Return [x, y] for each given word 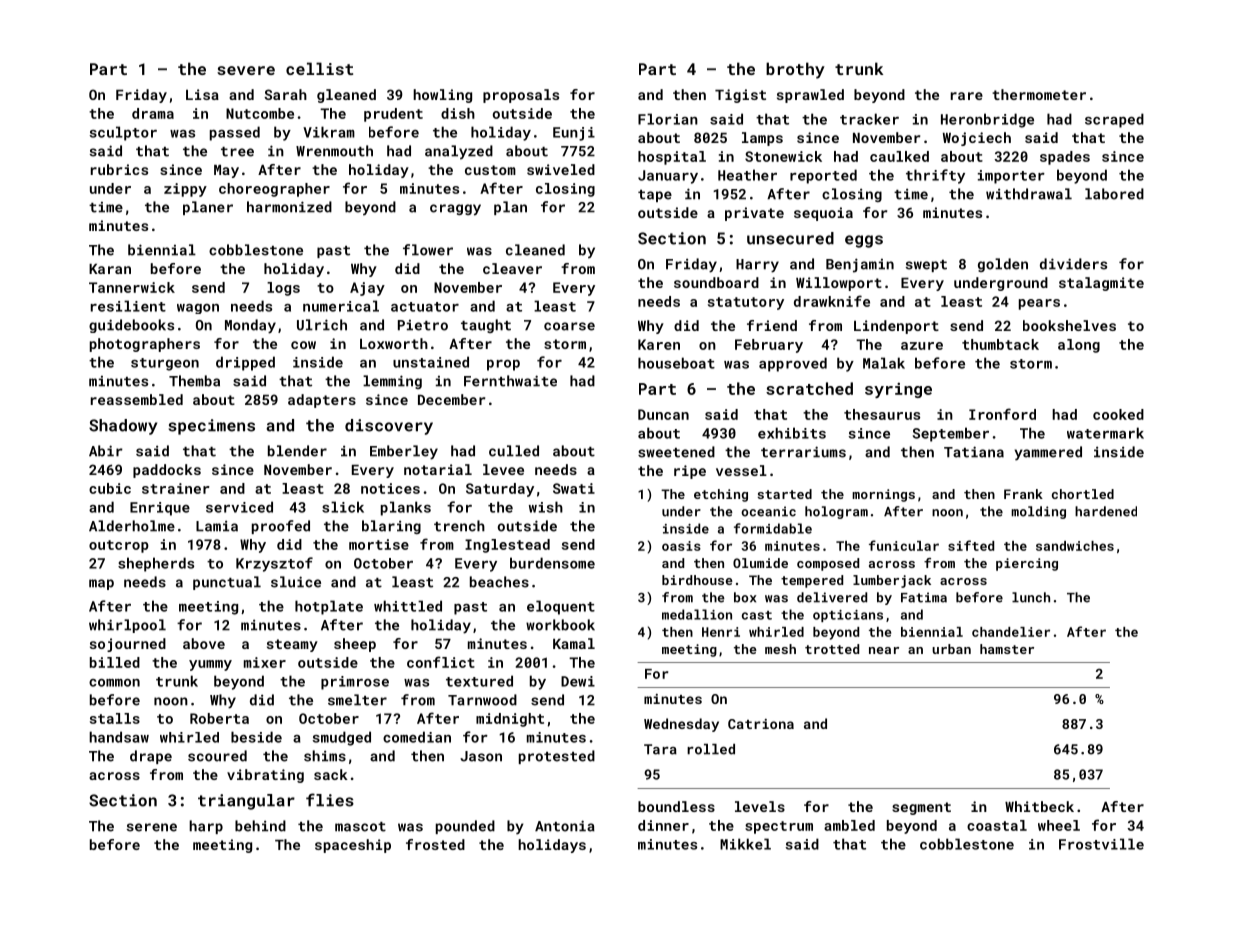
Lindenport [896, 327]
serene [152, 827]
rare [967, 96]
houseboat [676, 363]
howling [442, 96]
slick [343, 507]
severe [246, 70]
